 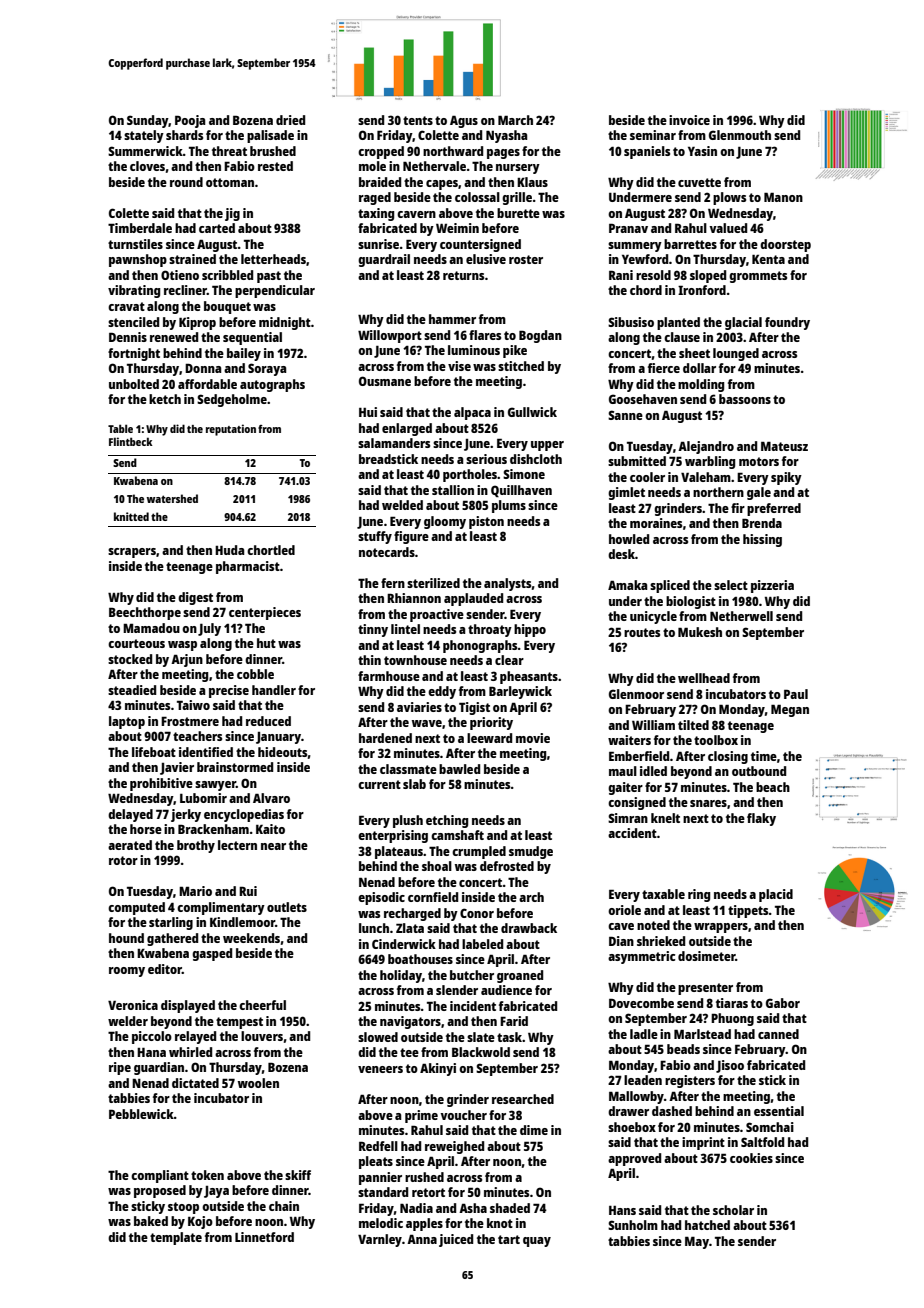 What do you see at coordinates (374, 928) in the document?
I see `lunch` at bounding box center [374, 928].
